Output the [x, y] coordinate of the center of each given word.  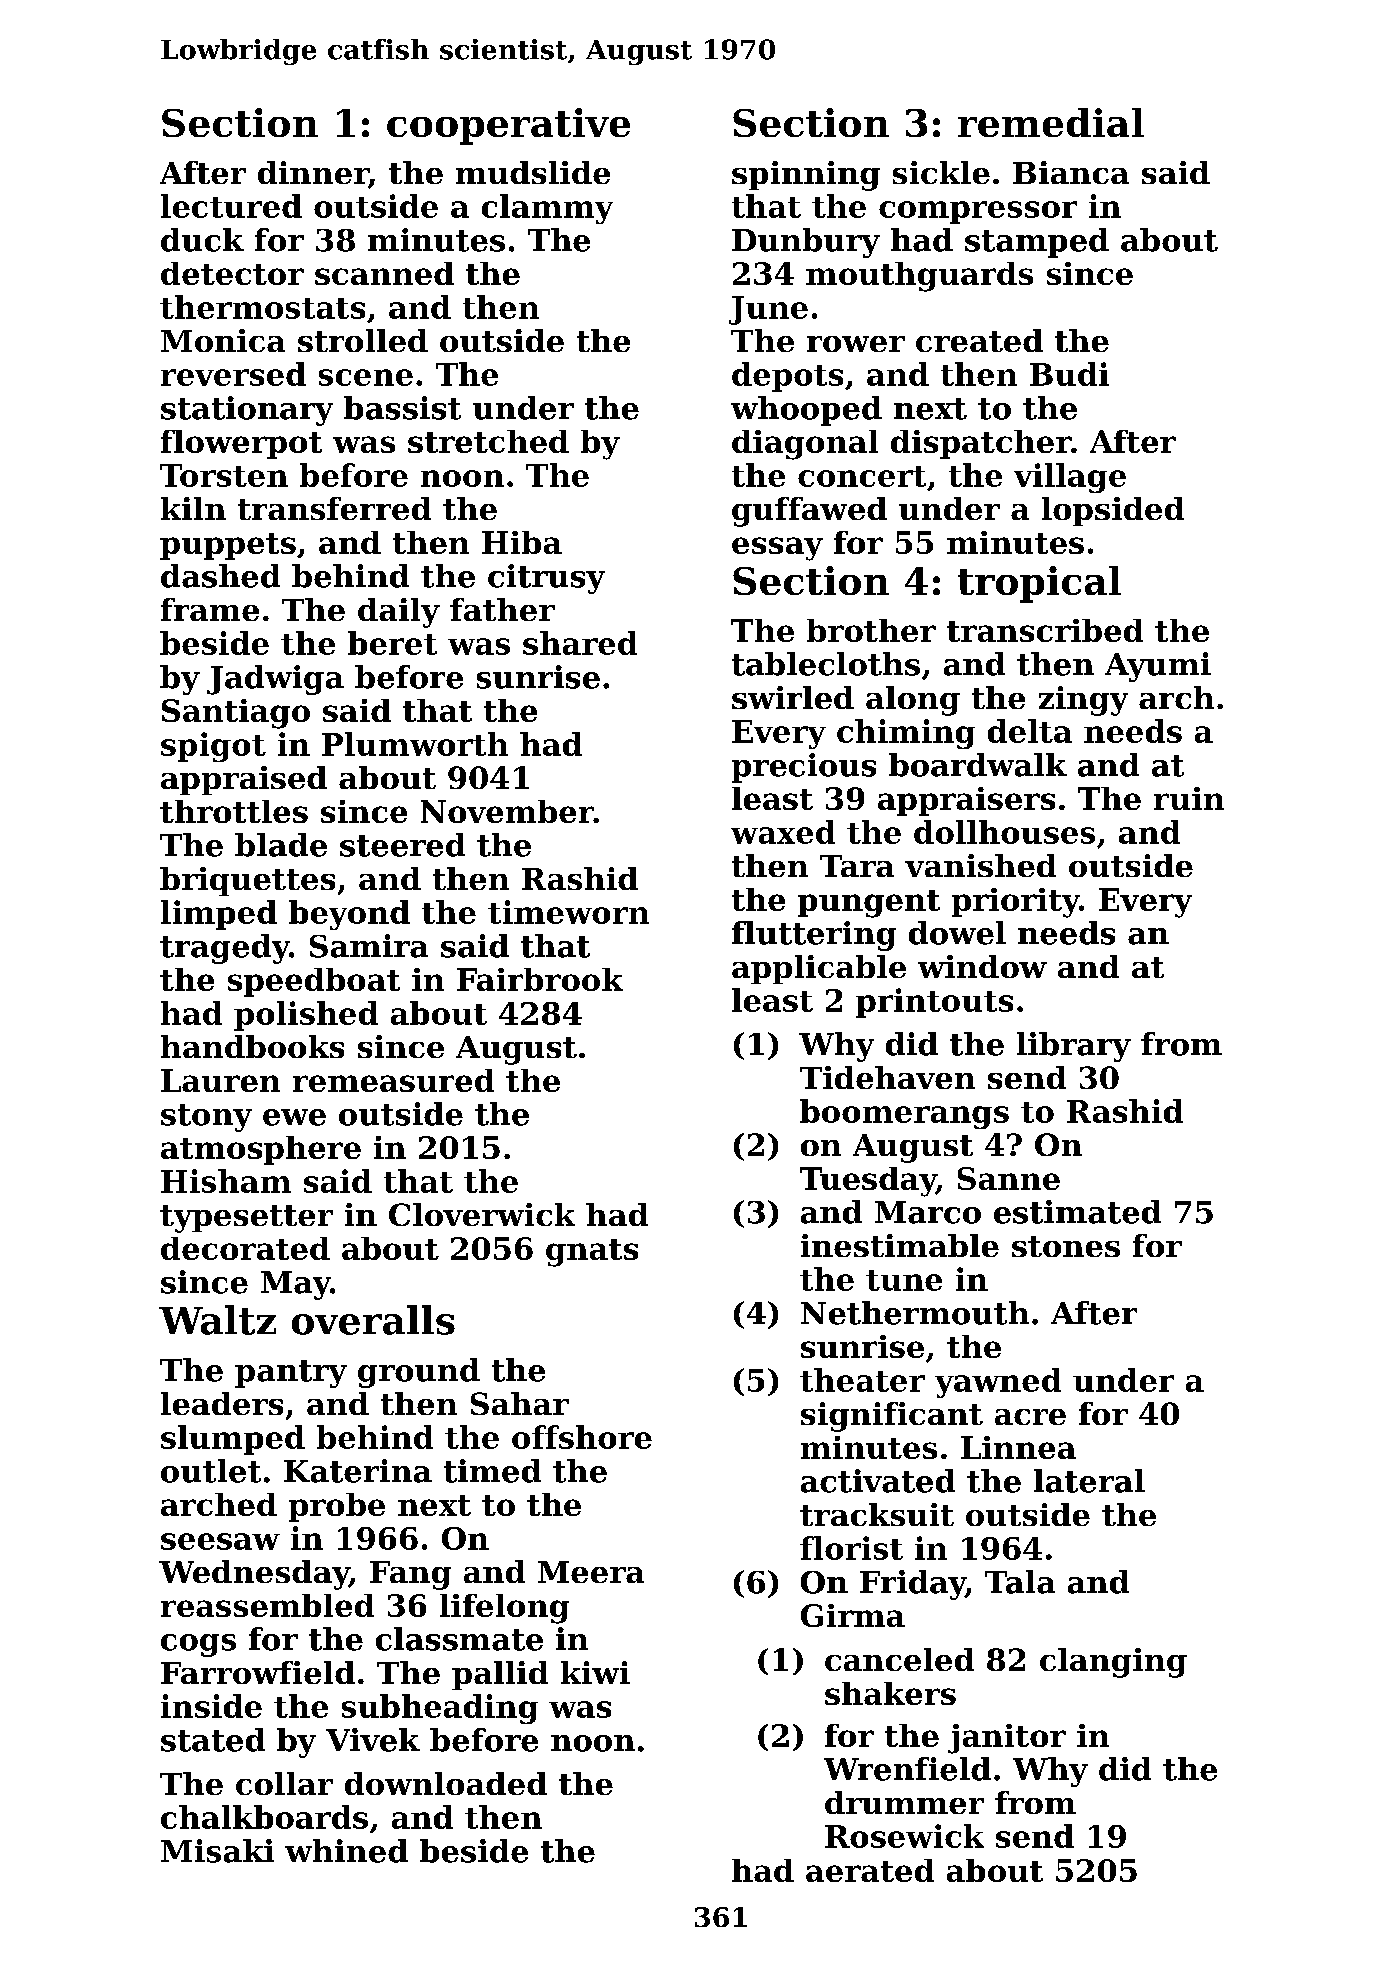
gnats [592, 1253]
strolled [363, 340]
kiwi [595, 1672]
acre [1030, 1417]
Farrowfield [258, 1672]
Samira [369, 946]
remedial [1051, 122]
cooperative [508, 126]
